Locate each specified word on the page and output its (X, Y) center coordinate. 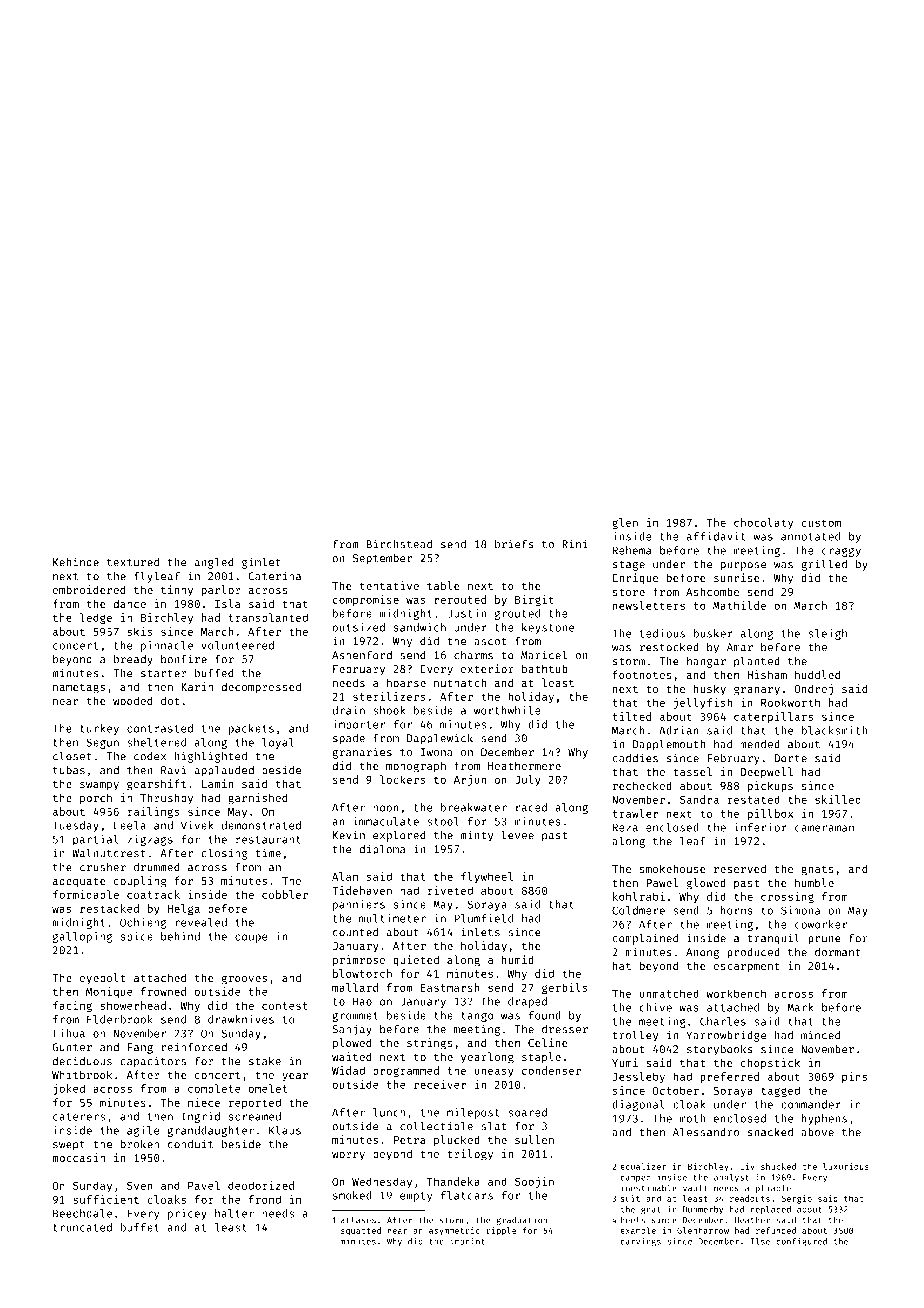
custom (821, 523)
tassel (692, 771)
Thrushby (166, 798)
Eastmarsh (450, 987)
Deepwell (767, 772)
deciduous (82, 1061)
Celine (548, 1042)
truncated (82, 1227)
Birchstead (399, 544)
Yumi (625, 1062)
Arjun (470, 780)
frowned (163, 991)
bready (133, 660)
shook (389, 710)
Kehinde (76, 562)
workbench (736, 993)
